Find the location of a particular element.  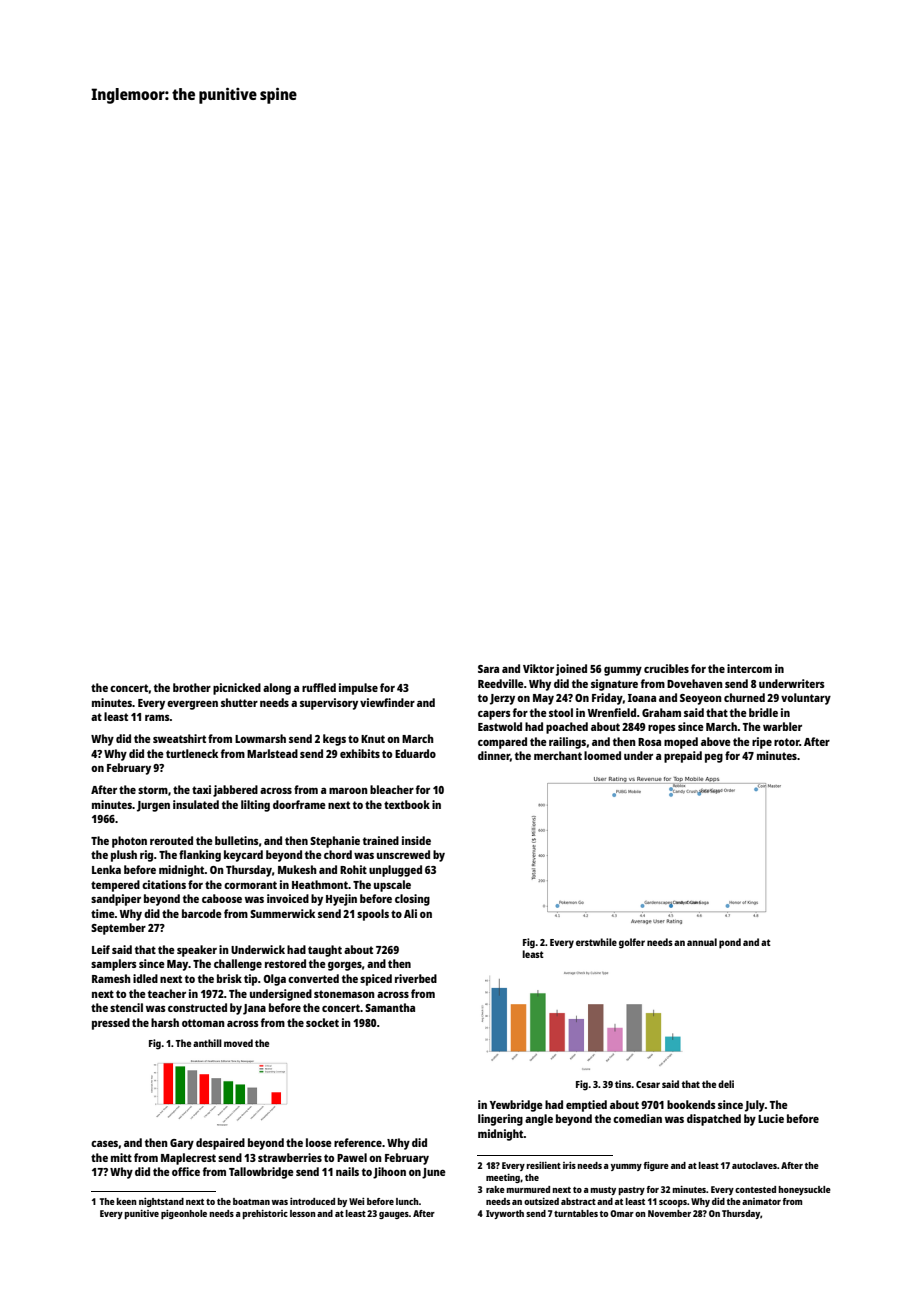

animator is located at coordinates (761, 1201).
